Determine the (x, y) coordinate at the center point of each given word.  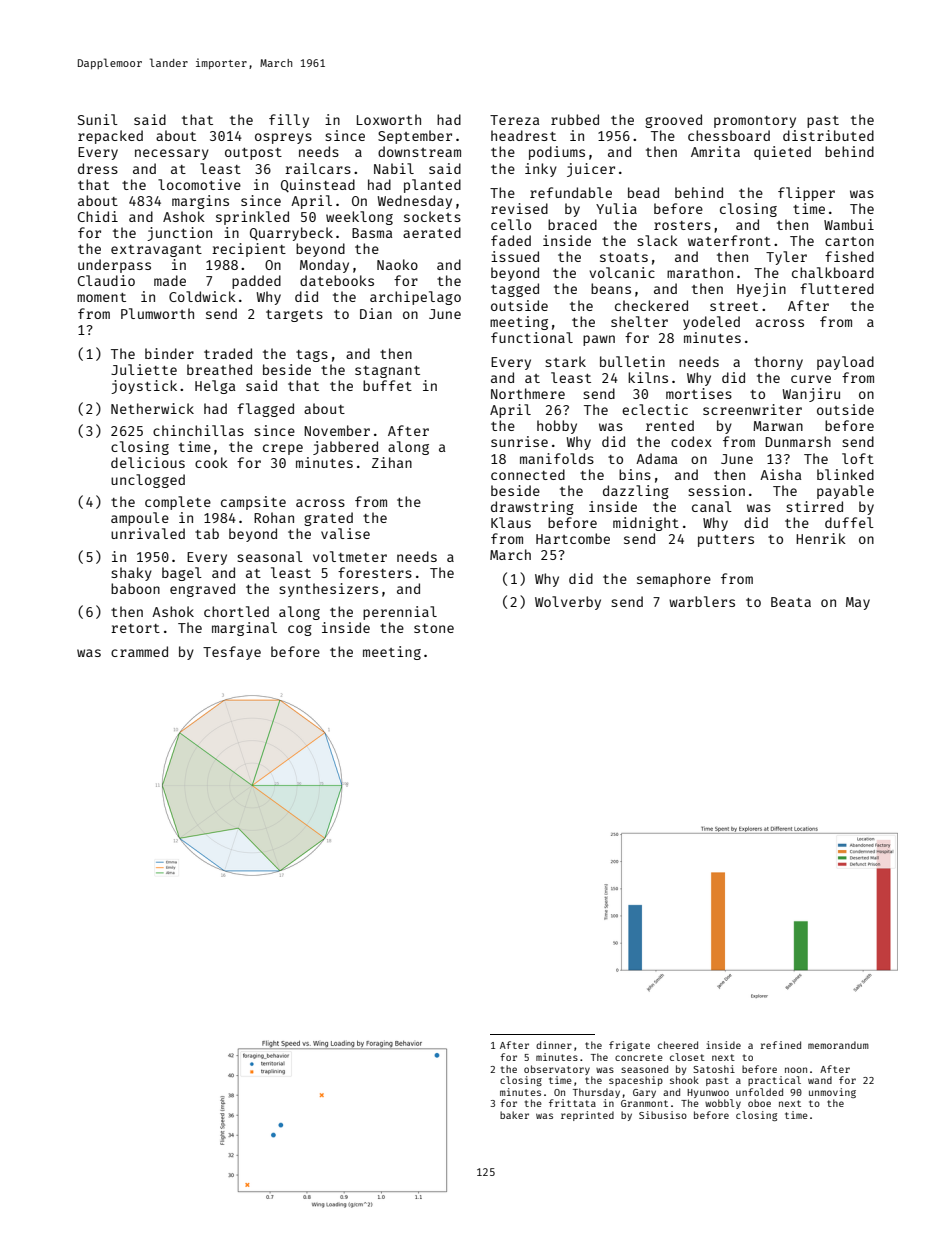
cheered (678, 1045)
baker (514, 1115)
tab (207, 533)
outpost (253, 154)
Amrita (715, 151)
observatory (557, 1070)
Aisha (781, 474)
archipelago (415, 298)
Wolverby (568, 603)
